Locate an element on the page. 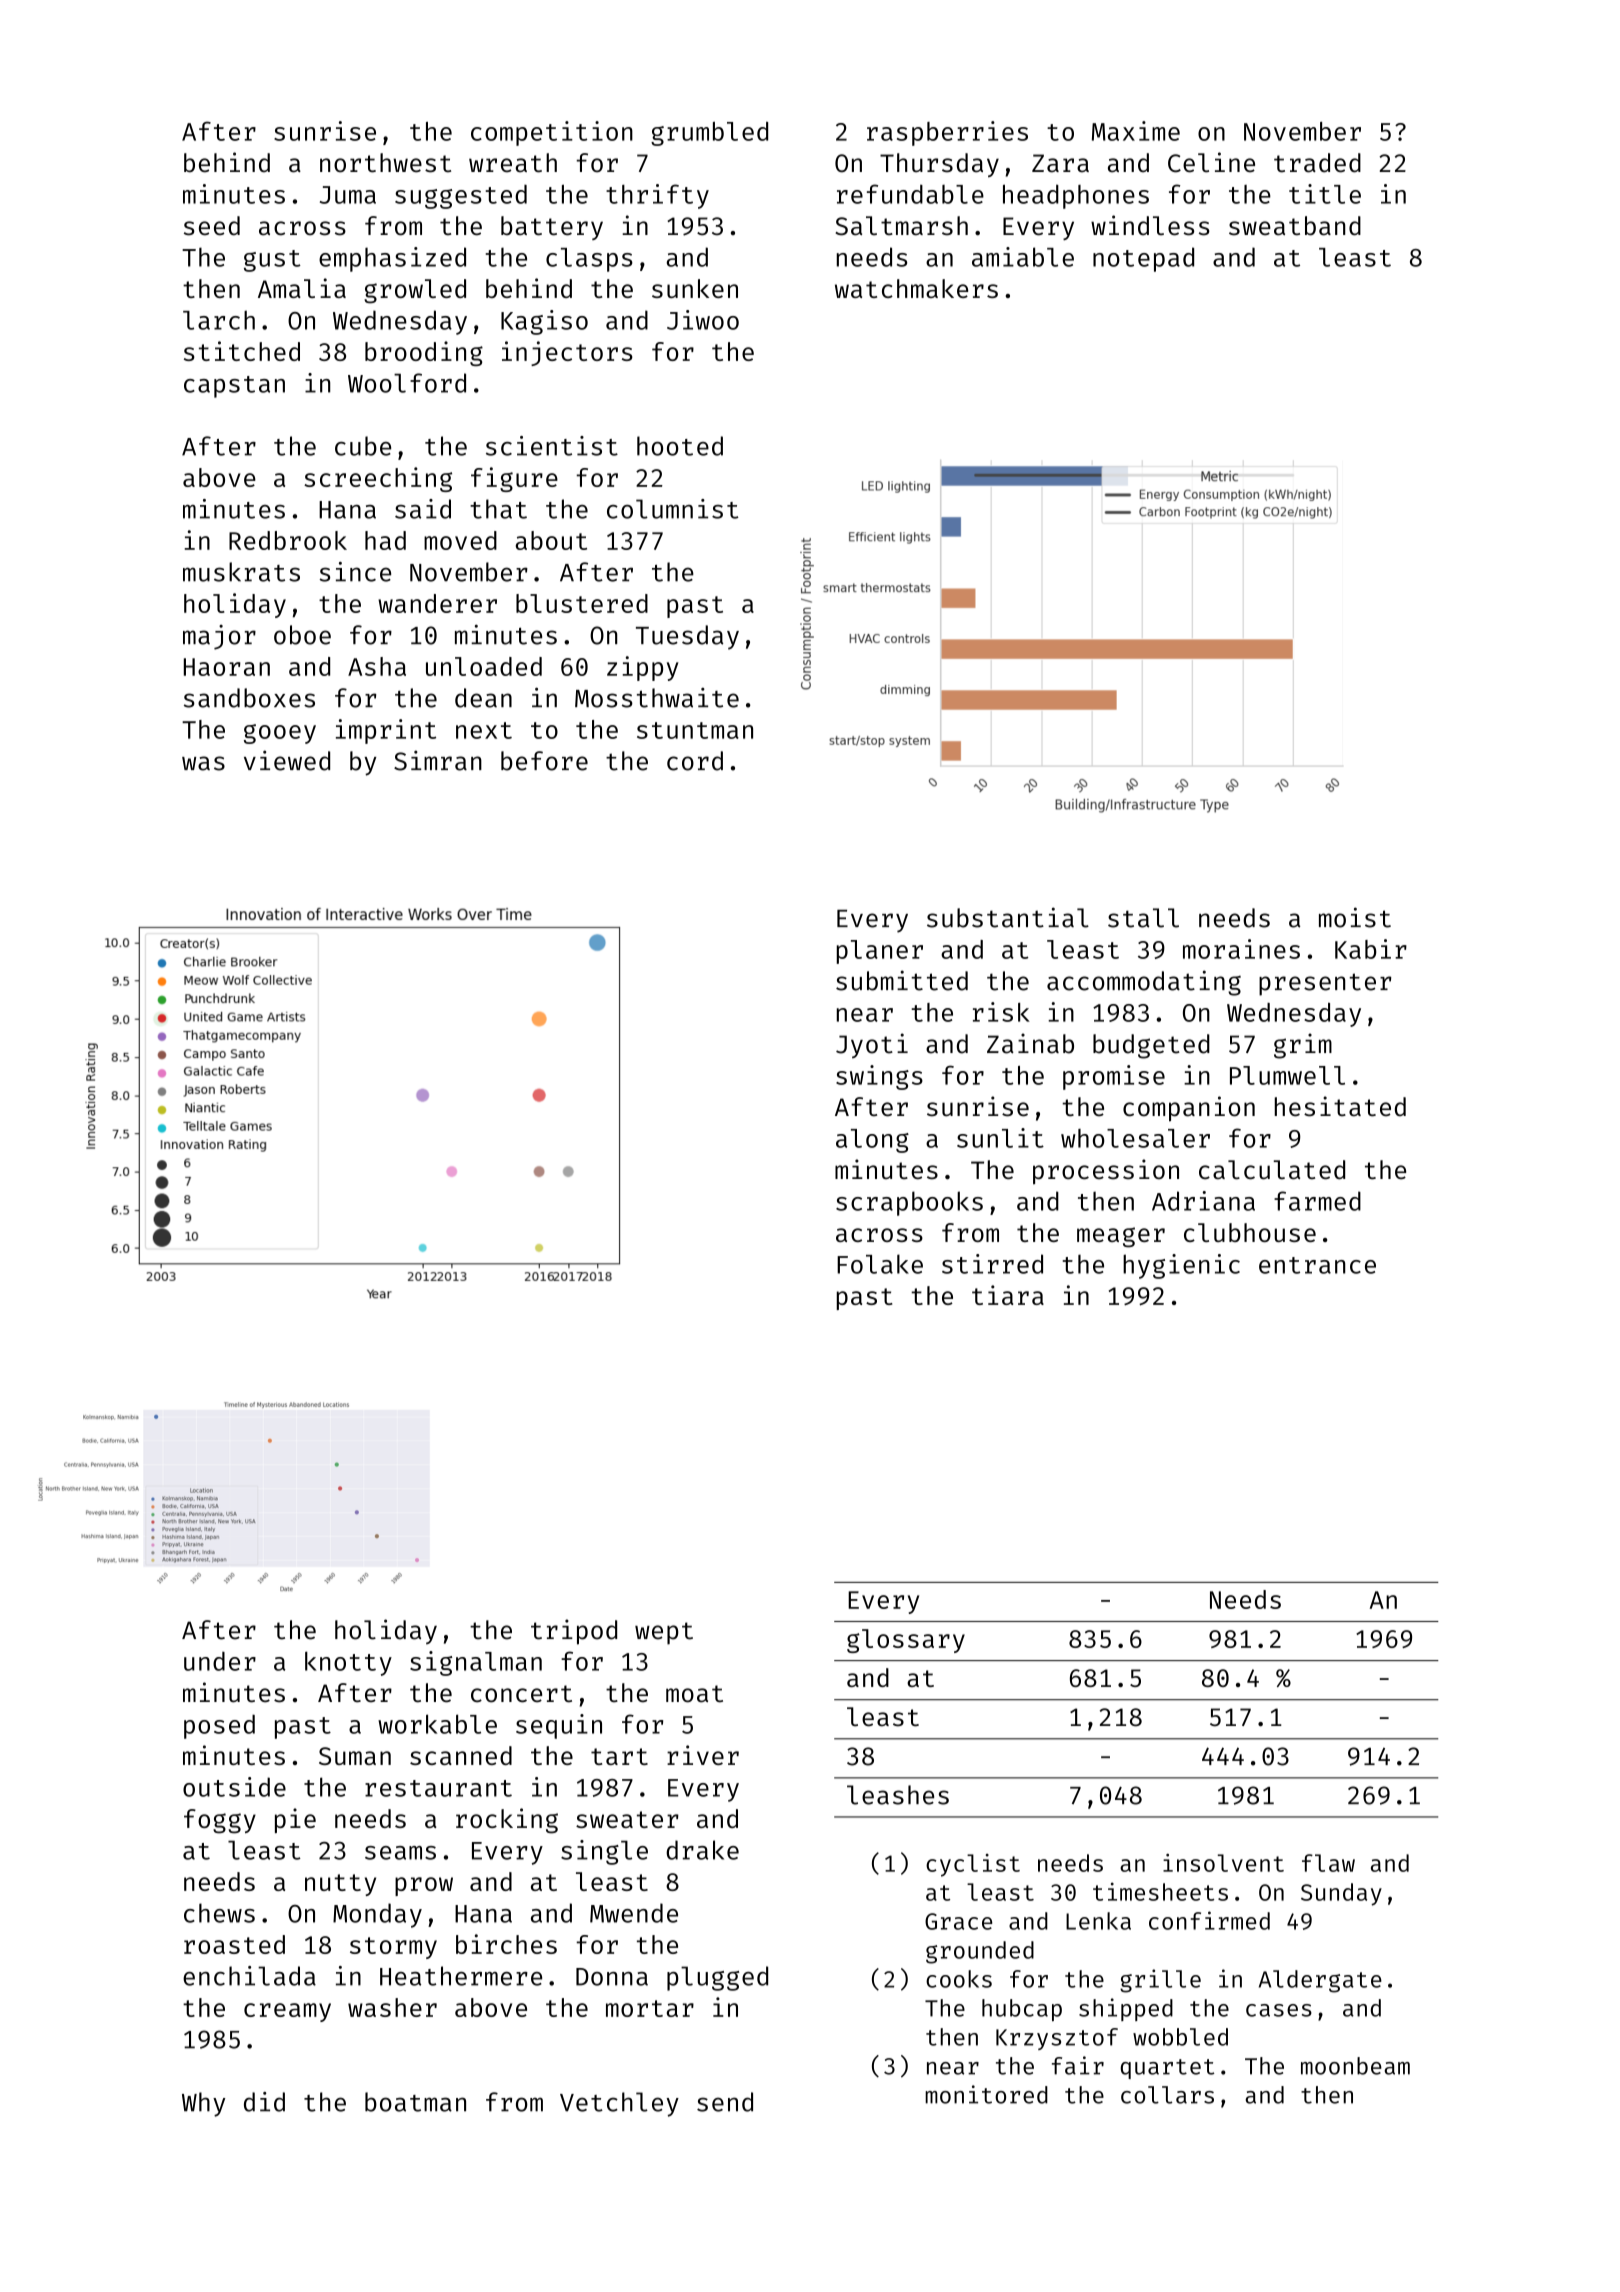 This image has width=1620, height=2292. send is located at coordinates (725, 2102).
